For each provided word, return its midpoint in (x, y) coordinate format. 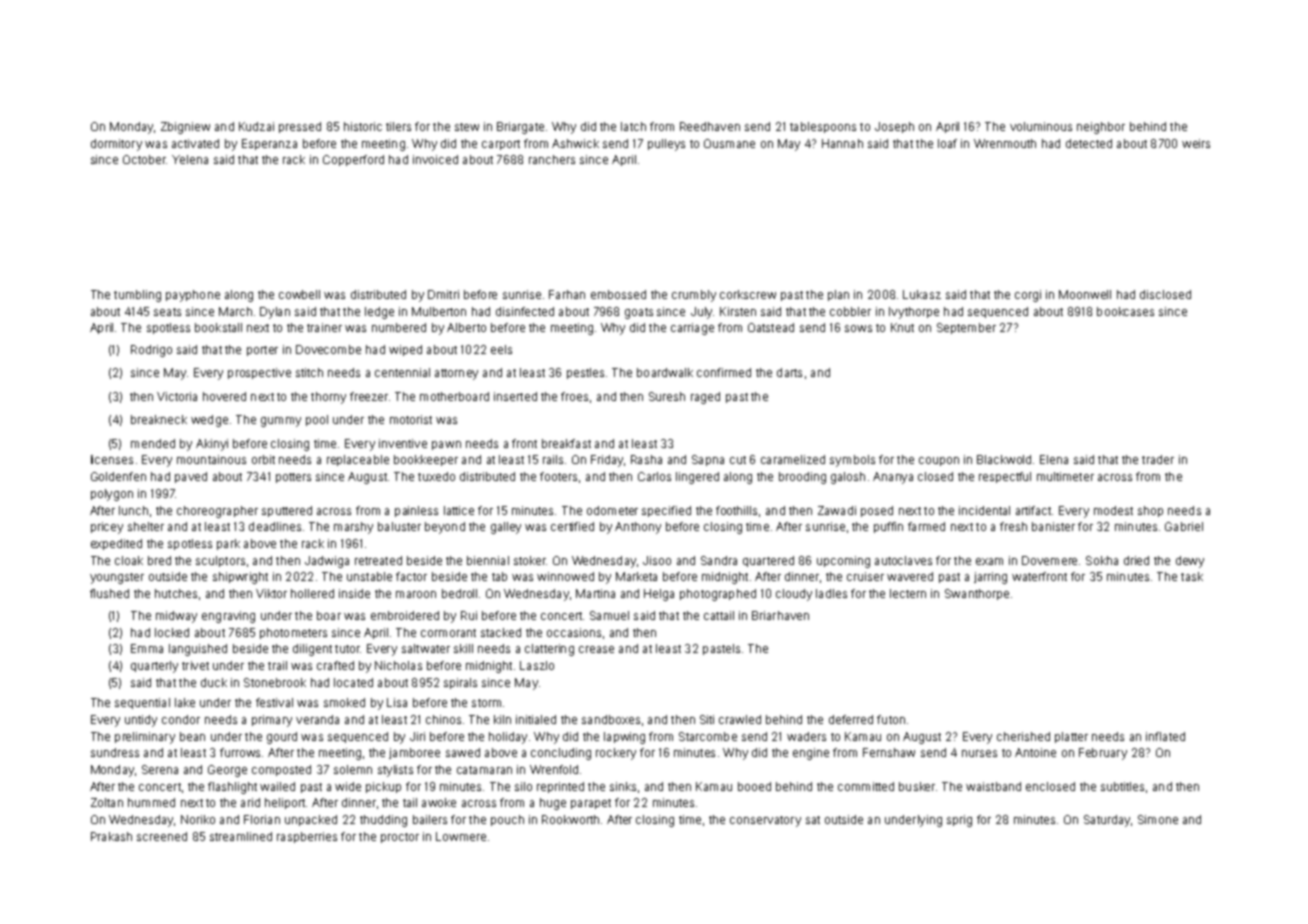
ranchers (552, 159)
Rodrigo (151, 351)
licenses (112, 459)
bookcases (1125, 311)
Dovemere (1049, 560)
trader (1158, 459)
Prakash (111, 836)
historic (363, 126)
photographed (718, 595)
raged (705, 398)
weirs (1196, 143)
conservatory (765, 821)
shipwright (240, 578)
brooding (802, 478)
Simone (1158, 819)
